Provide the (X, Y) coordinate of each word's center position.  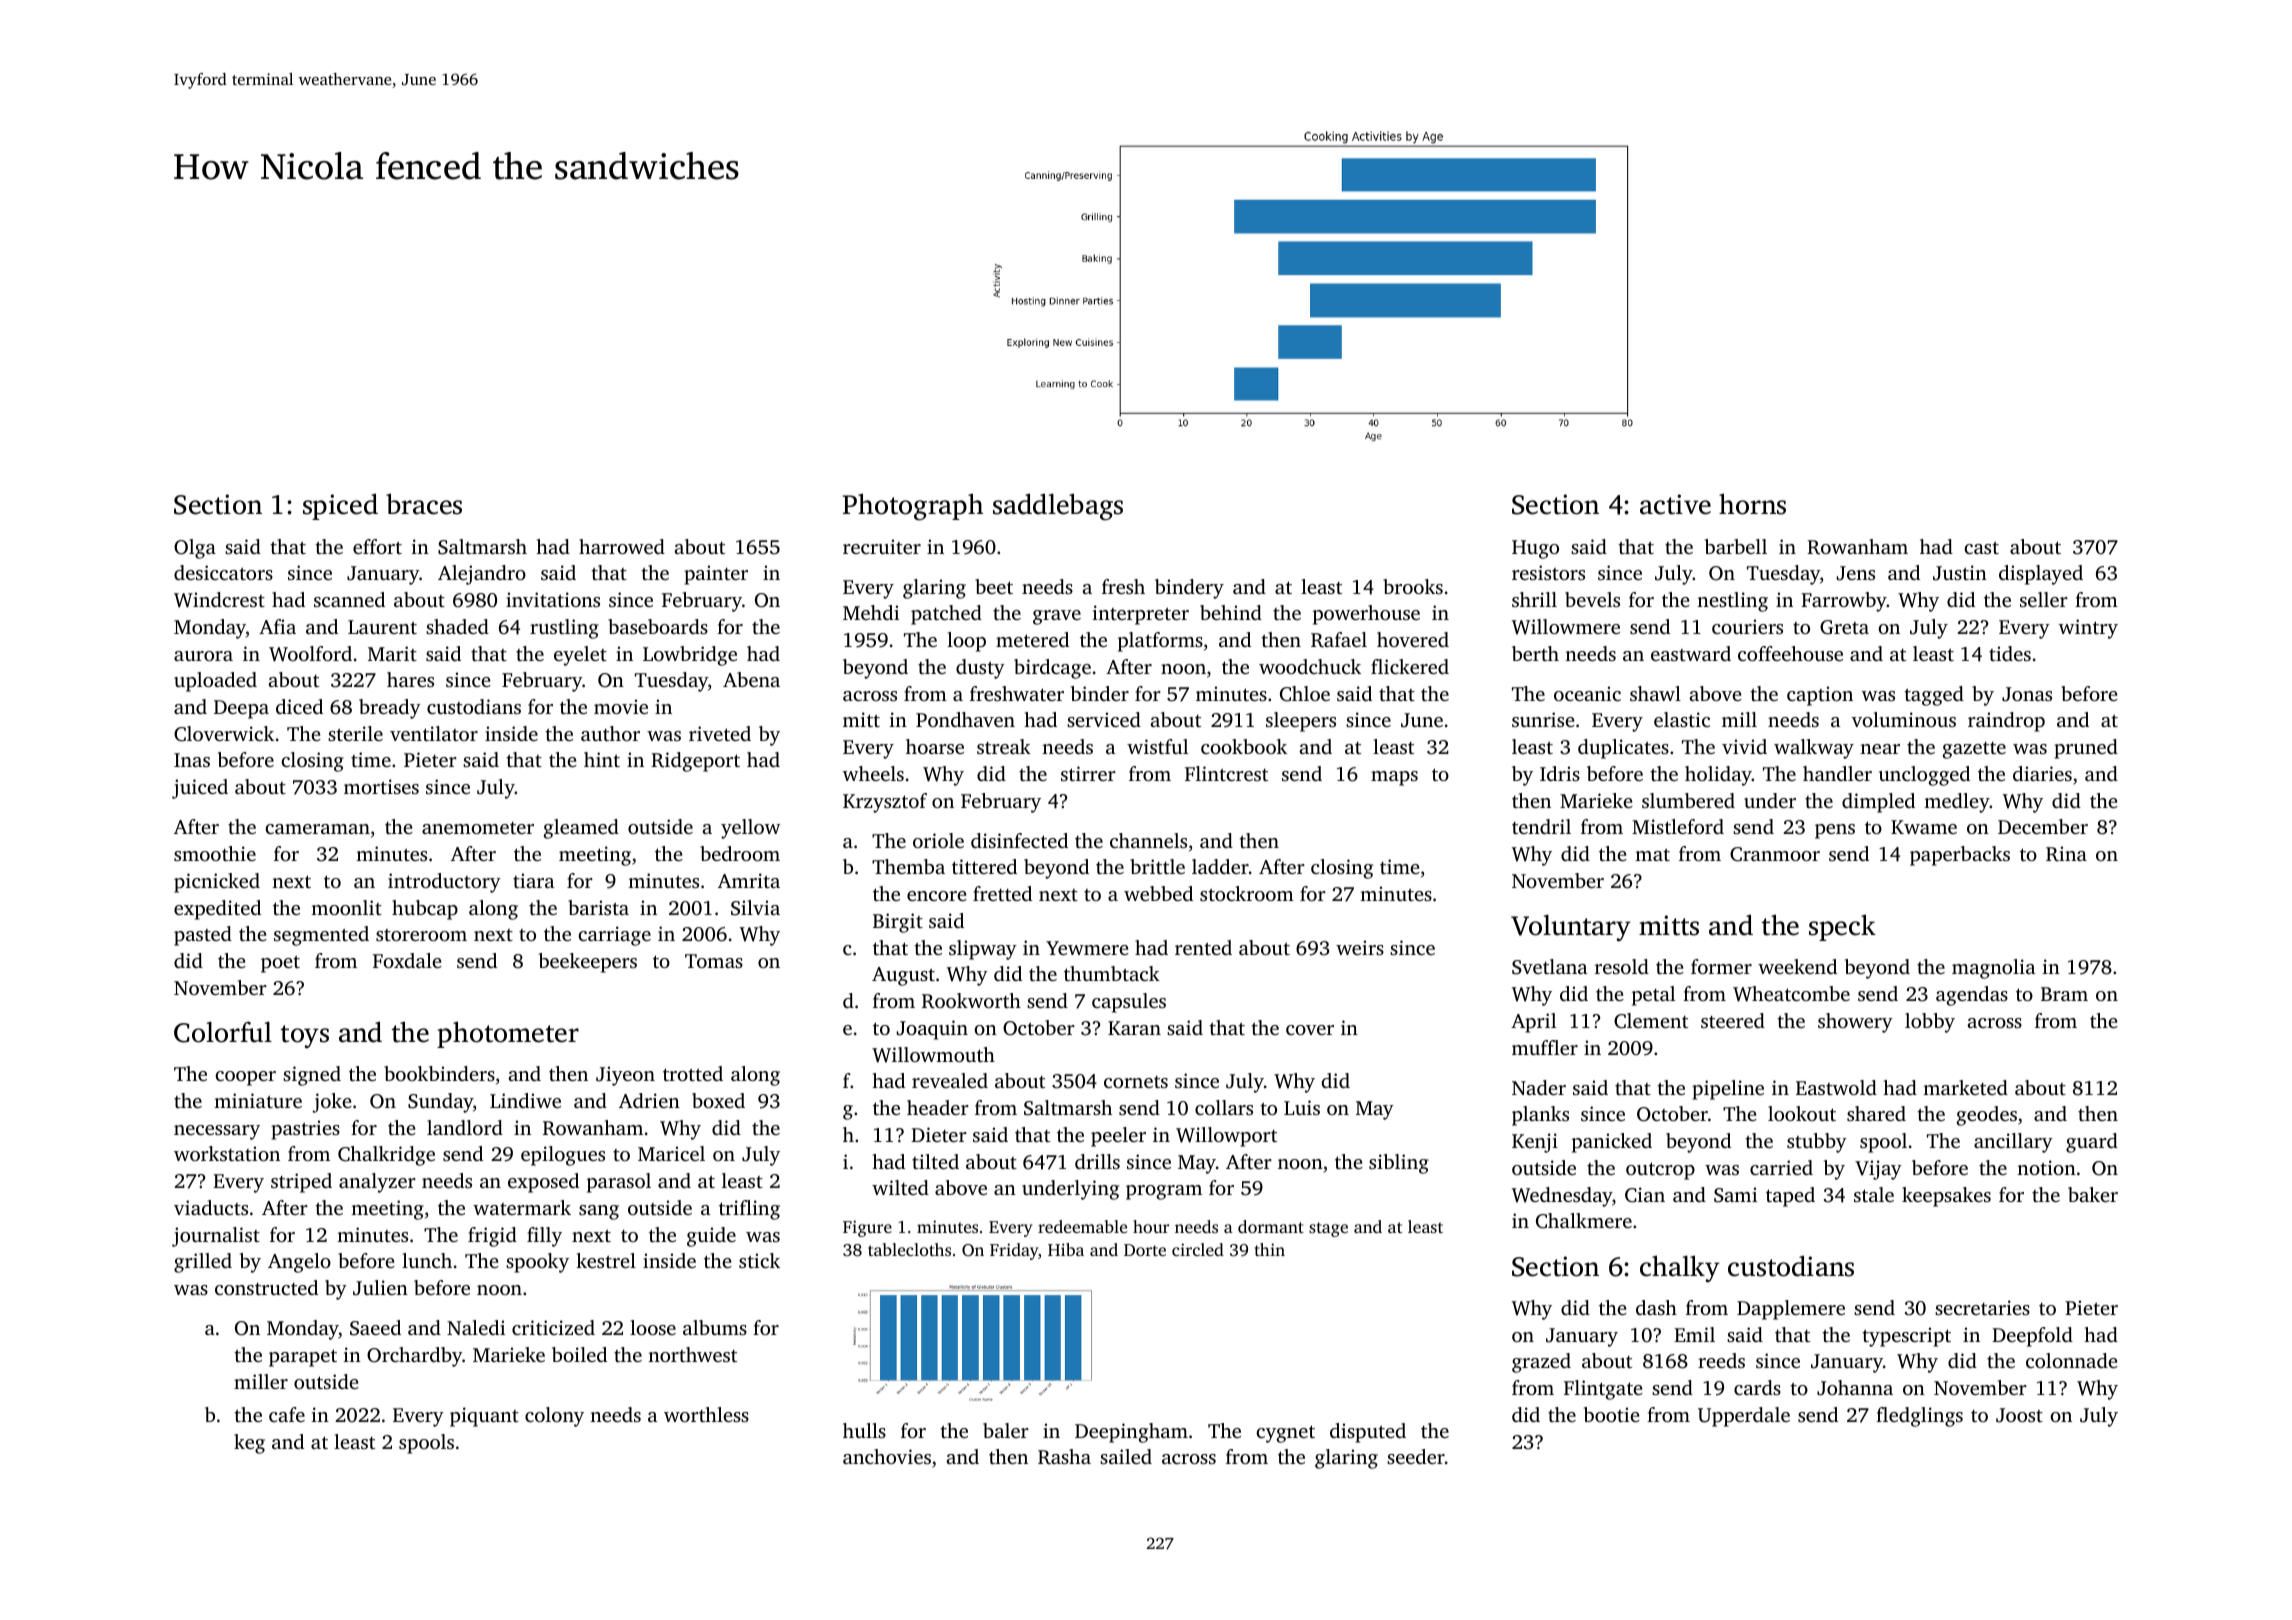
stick (759, 1260)
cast (1981, 548)
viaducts (211, 1207)
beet (994, 586)
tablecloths (909, 1249)
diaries (2042, 773)
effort (377, 546)
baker (2093, 1194)
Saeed (375, 1328)
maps (1394, 778)
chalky (1680, 1269)
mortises (381, 786)
